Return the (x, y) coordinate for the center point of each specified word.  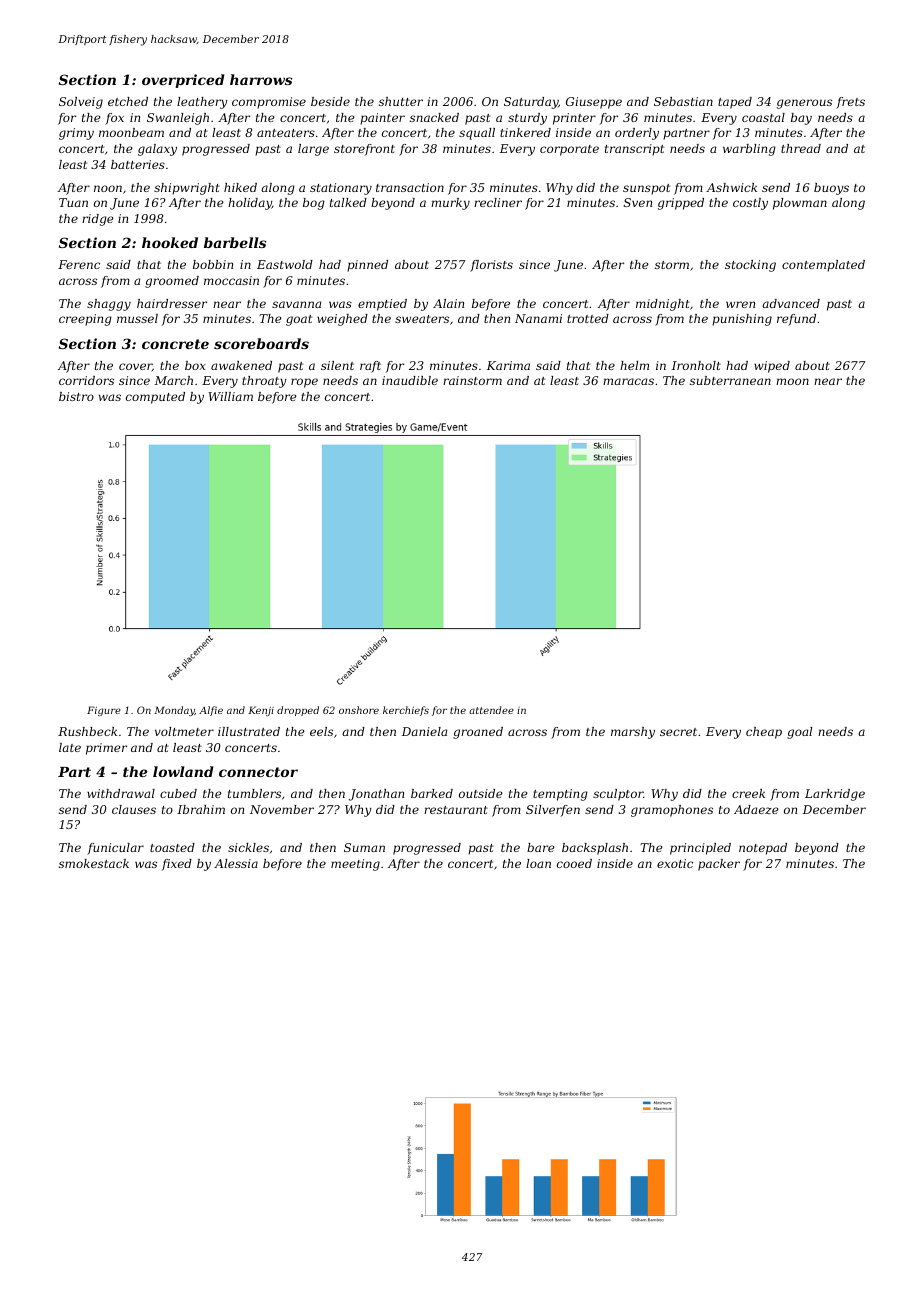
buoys (831, 189)
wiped (772, 367)
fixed (177, 865)
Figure (104, 711)
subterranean (730, 380)
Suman (364, 847)
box (195, 365)
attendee (491, 710)
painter (382, 119)
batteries (138, 164)
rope (304, 383)
